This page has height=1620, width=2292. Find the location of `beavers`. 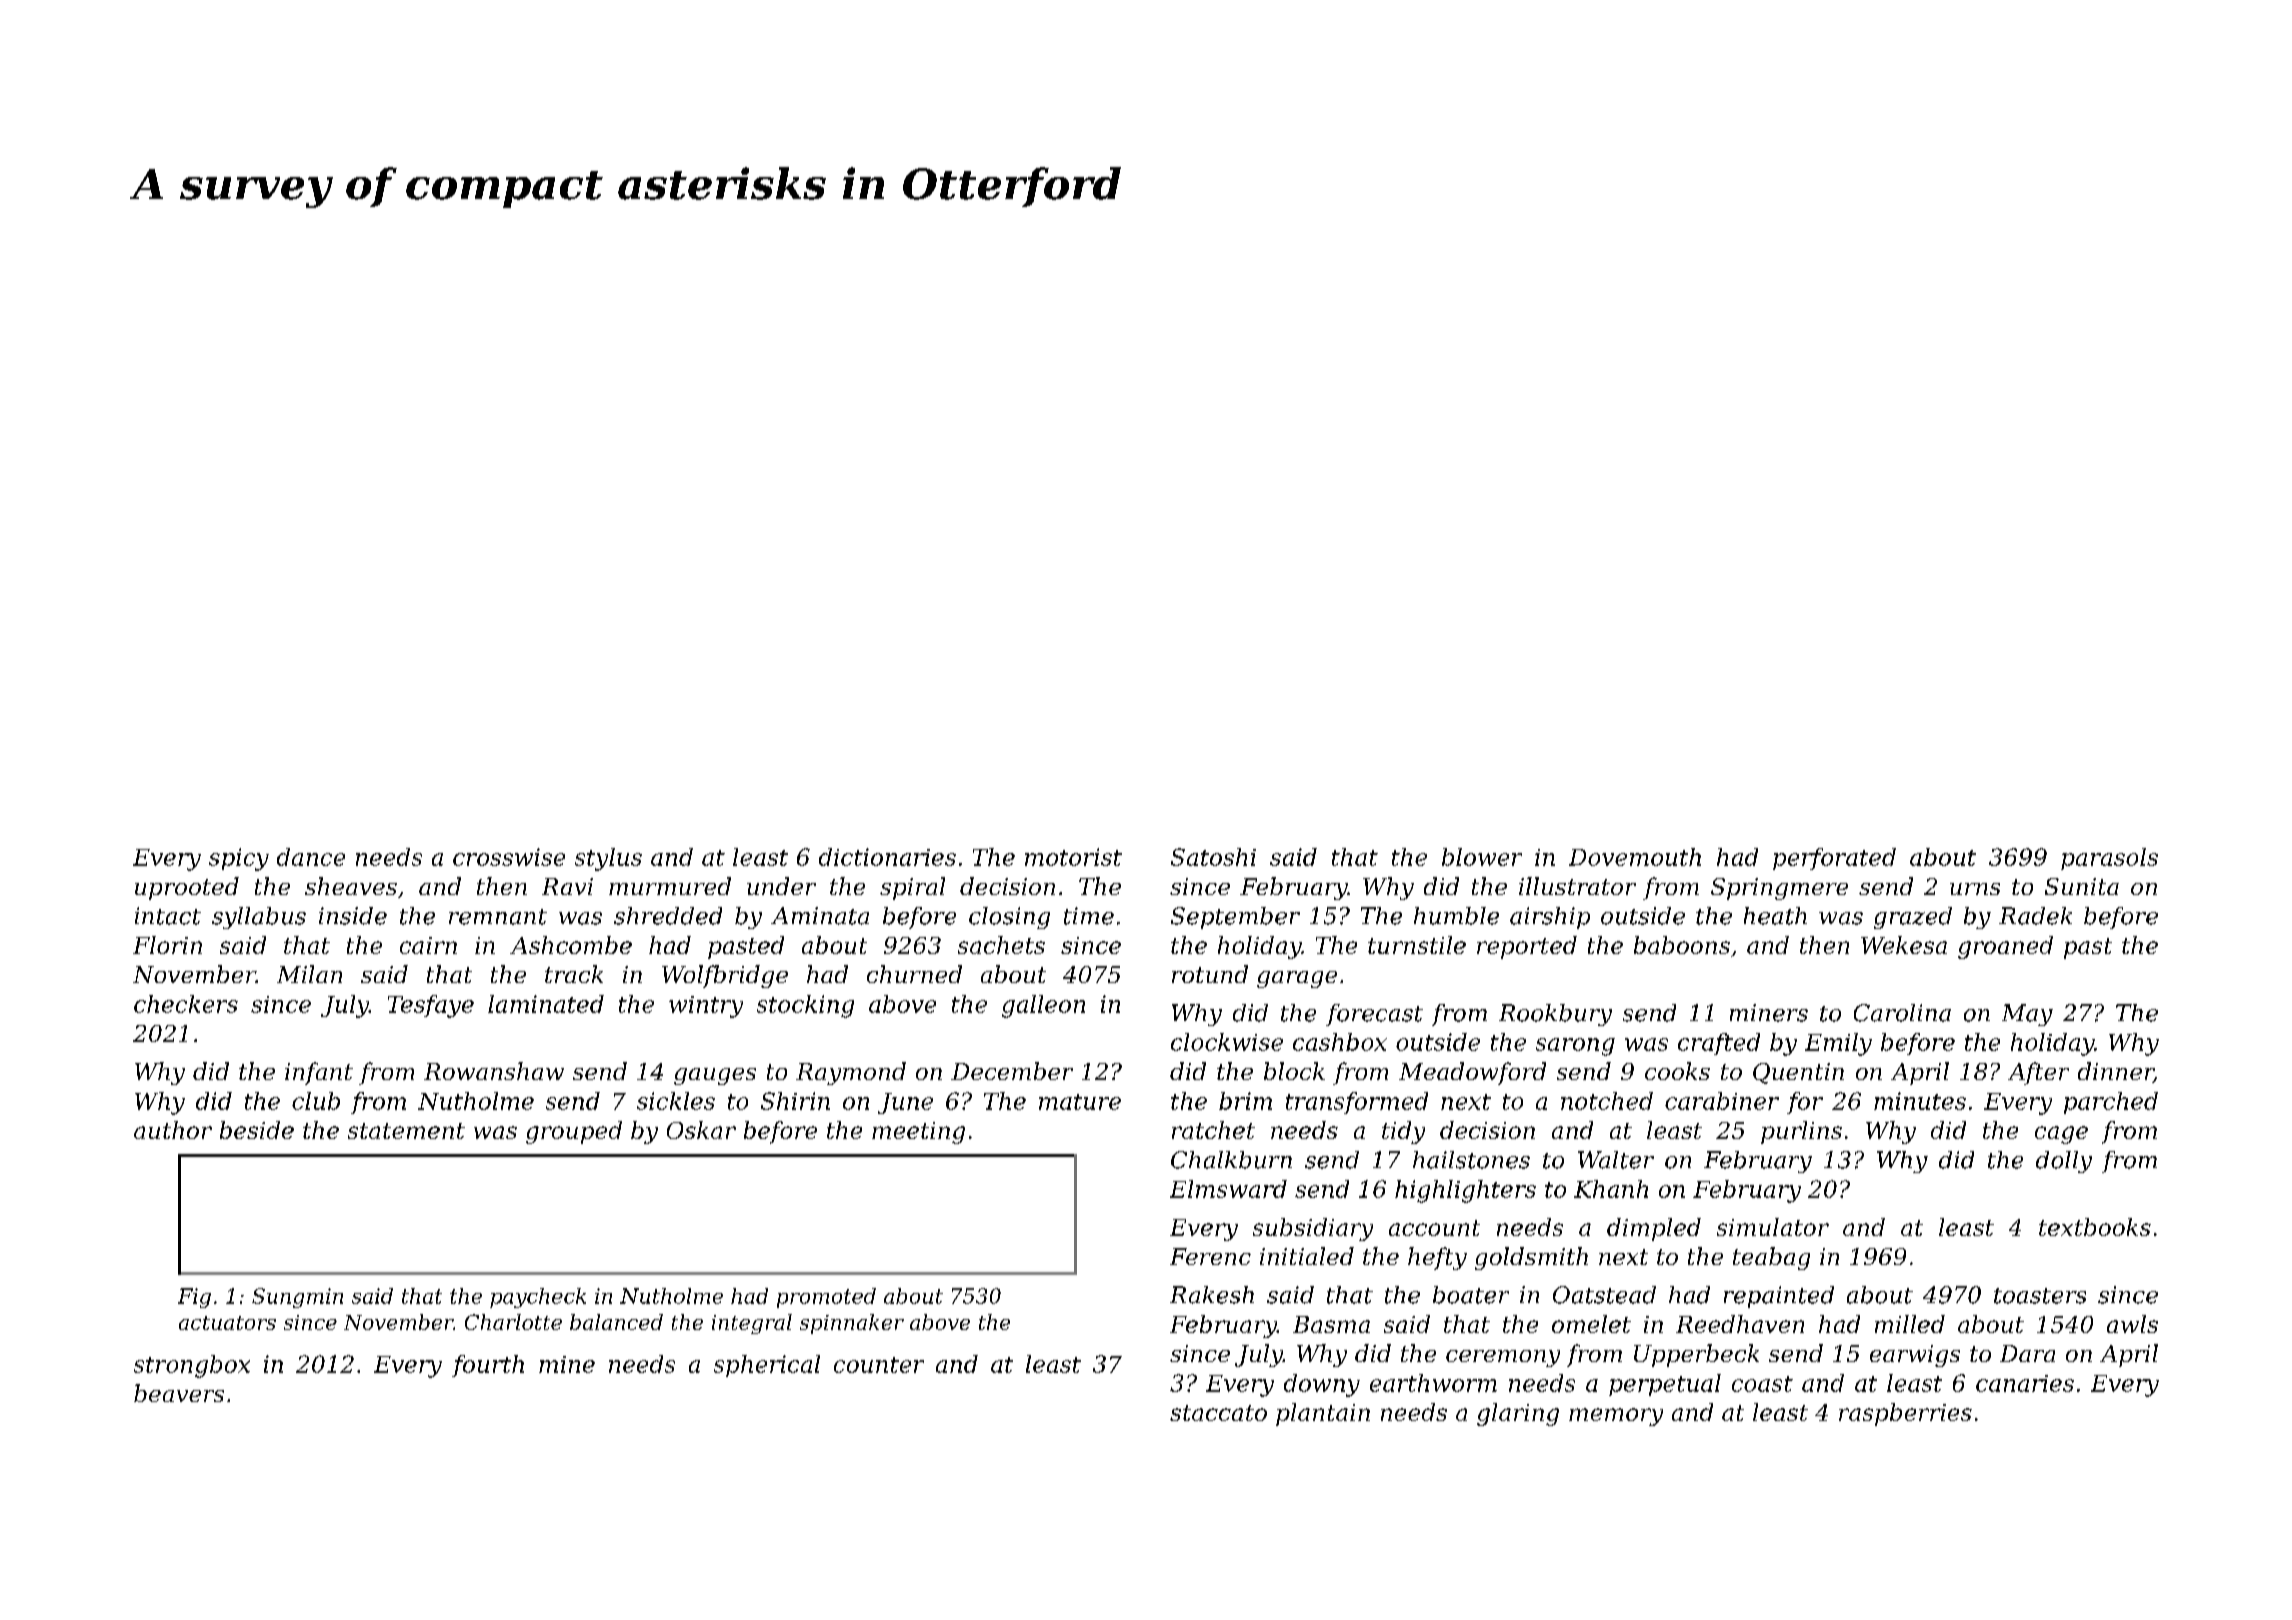

beavers is located at coordinates (179, 1393).
